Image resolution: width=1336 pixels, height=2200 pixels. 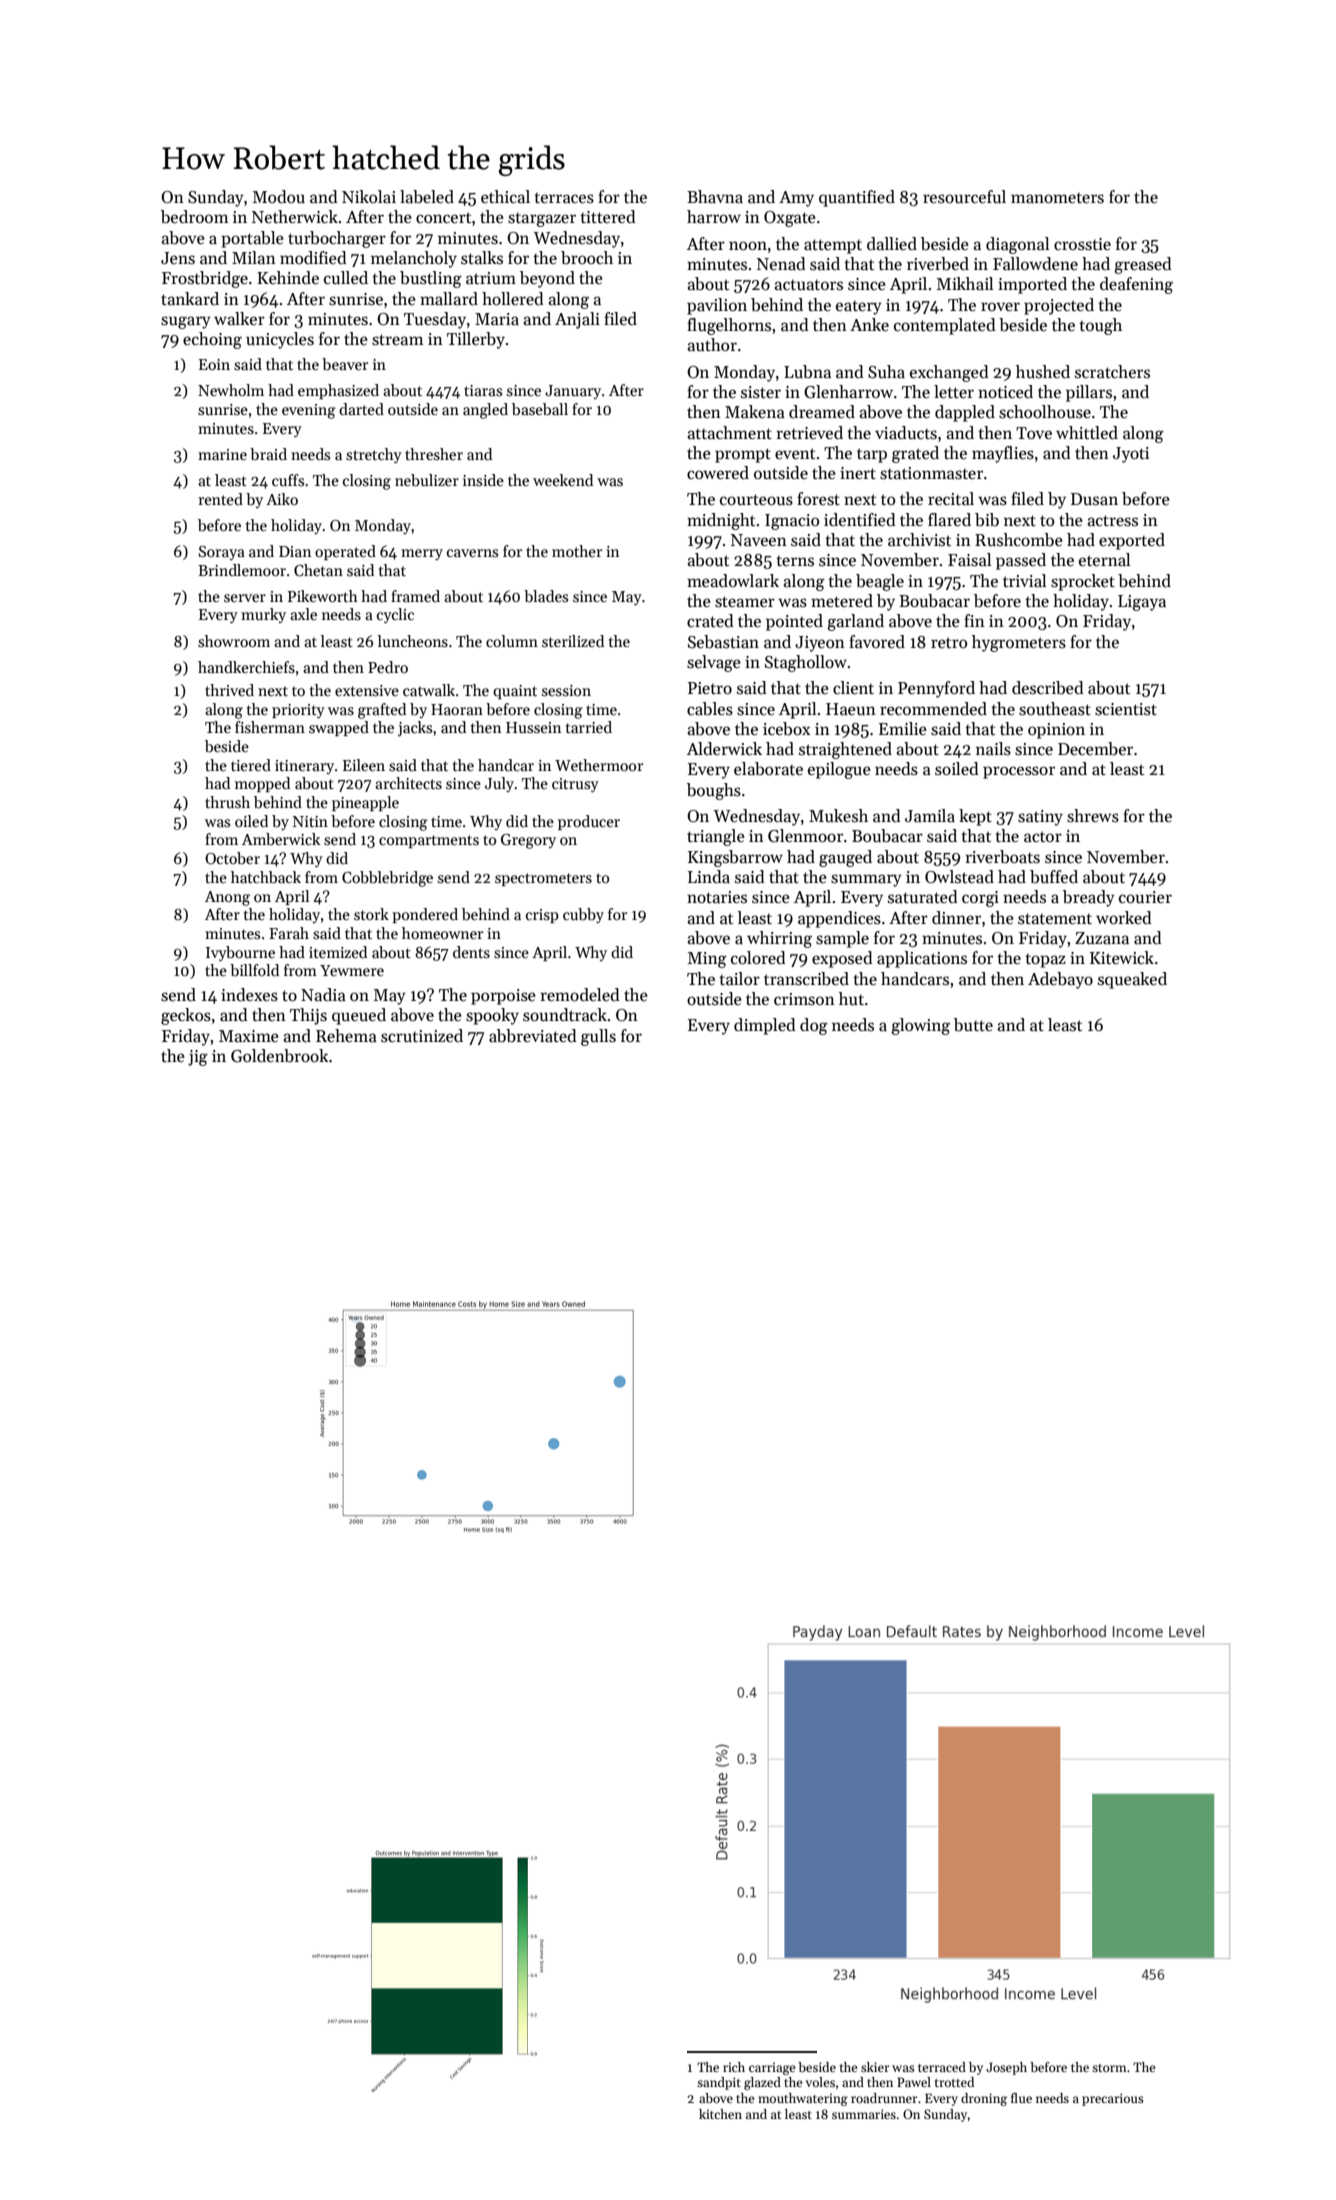 I want to click on dimpled, so click(x=765, y=1026).
